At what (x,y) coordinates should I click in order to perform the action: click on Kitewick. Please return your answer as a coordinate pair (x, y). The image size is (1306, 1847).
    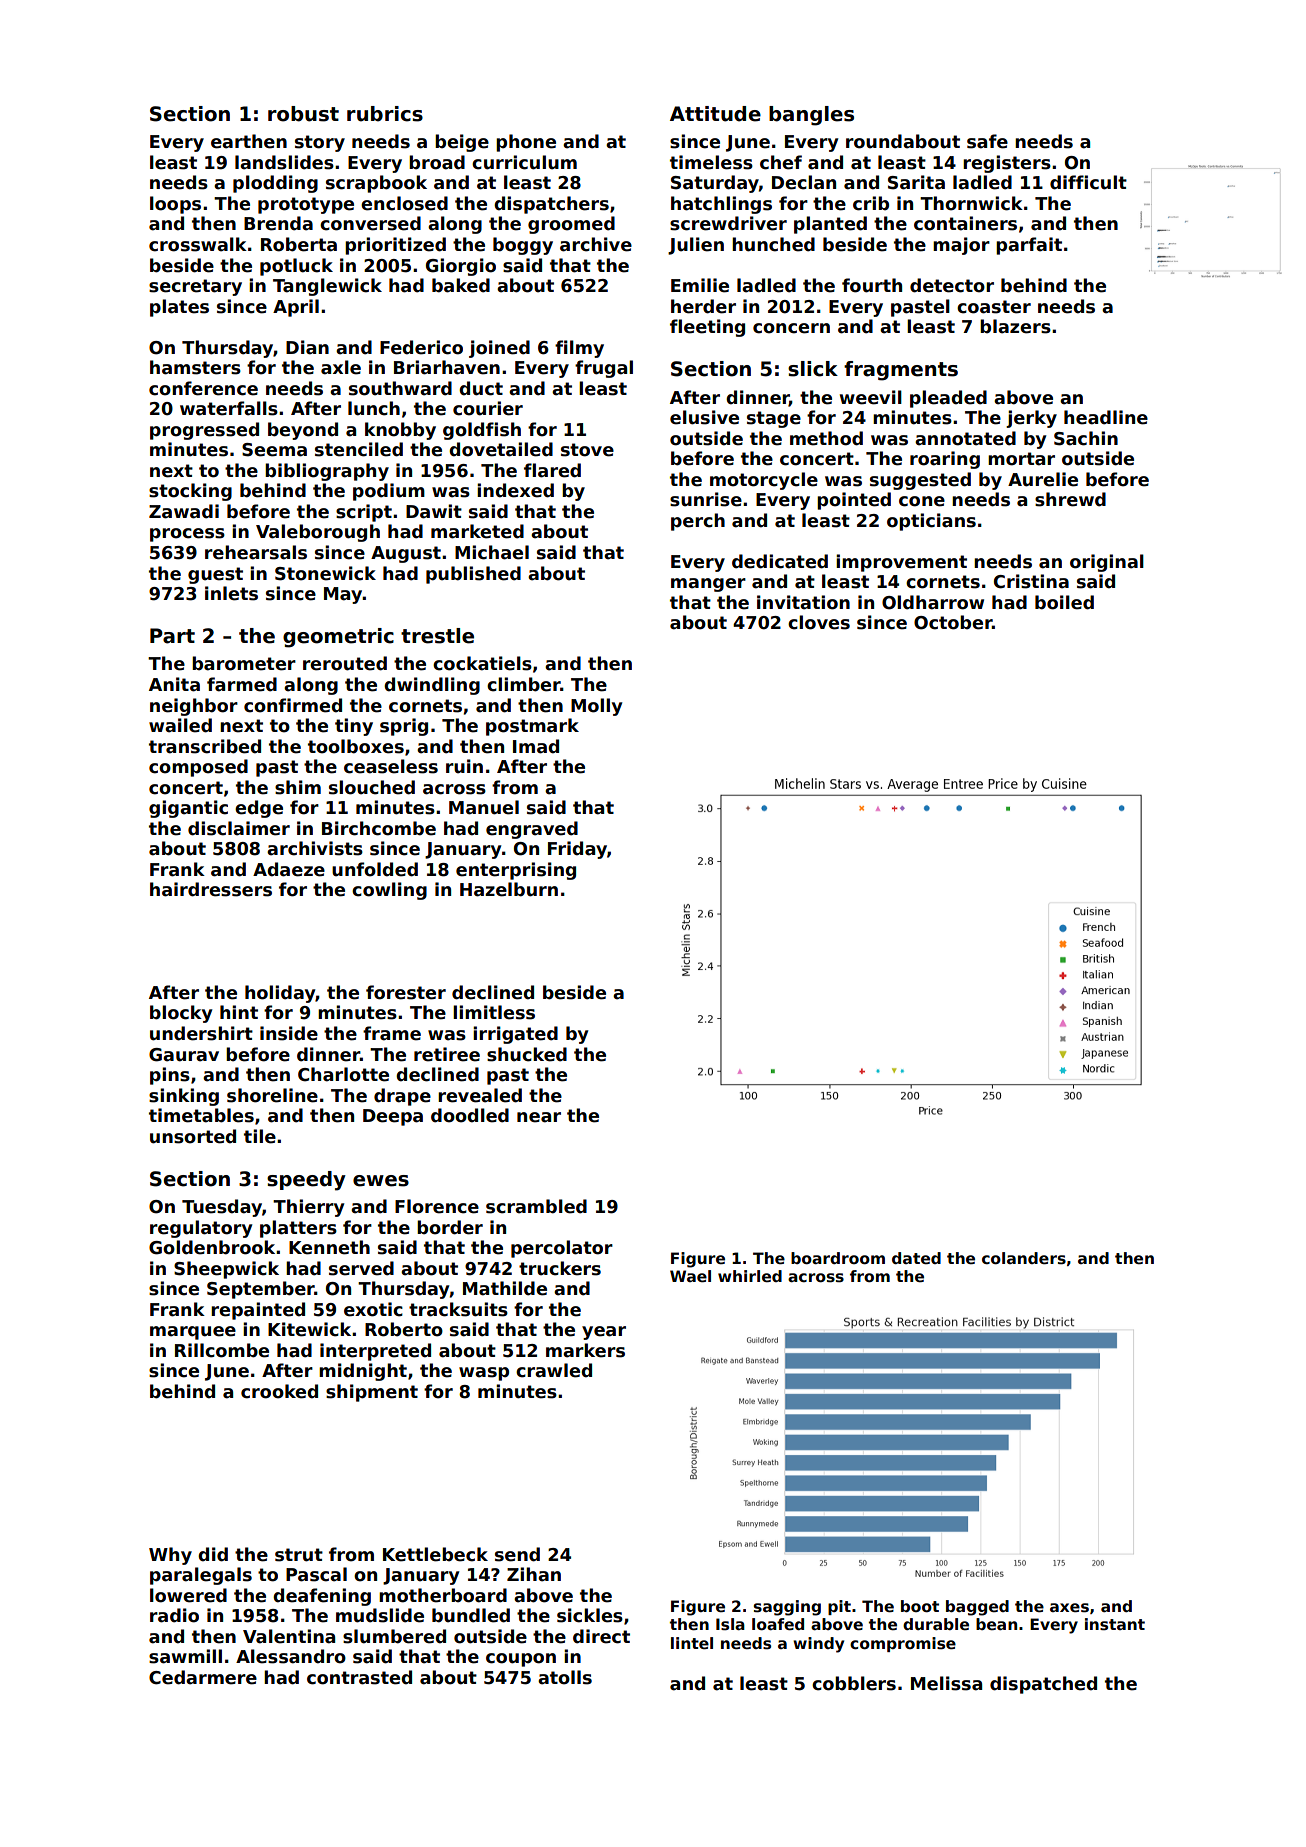
    Looking at the image, I should click on (309, 1329).
